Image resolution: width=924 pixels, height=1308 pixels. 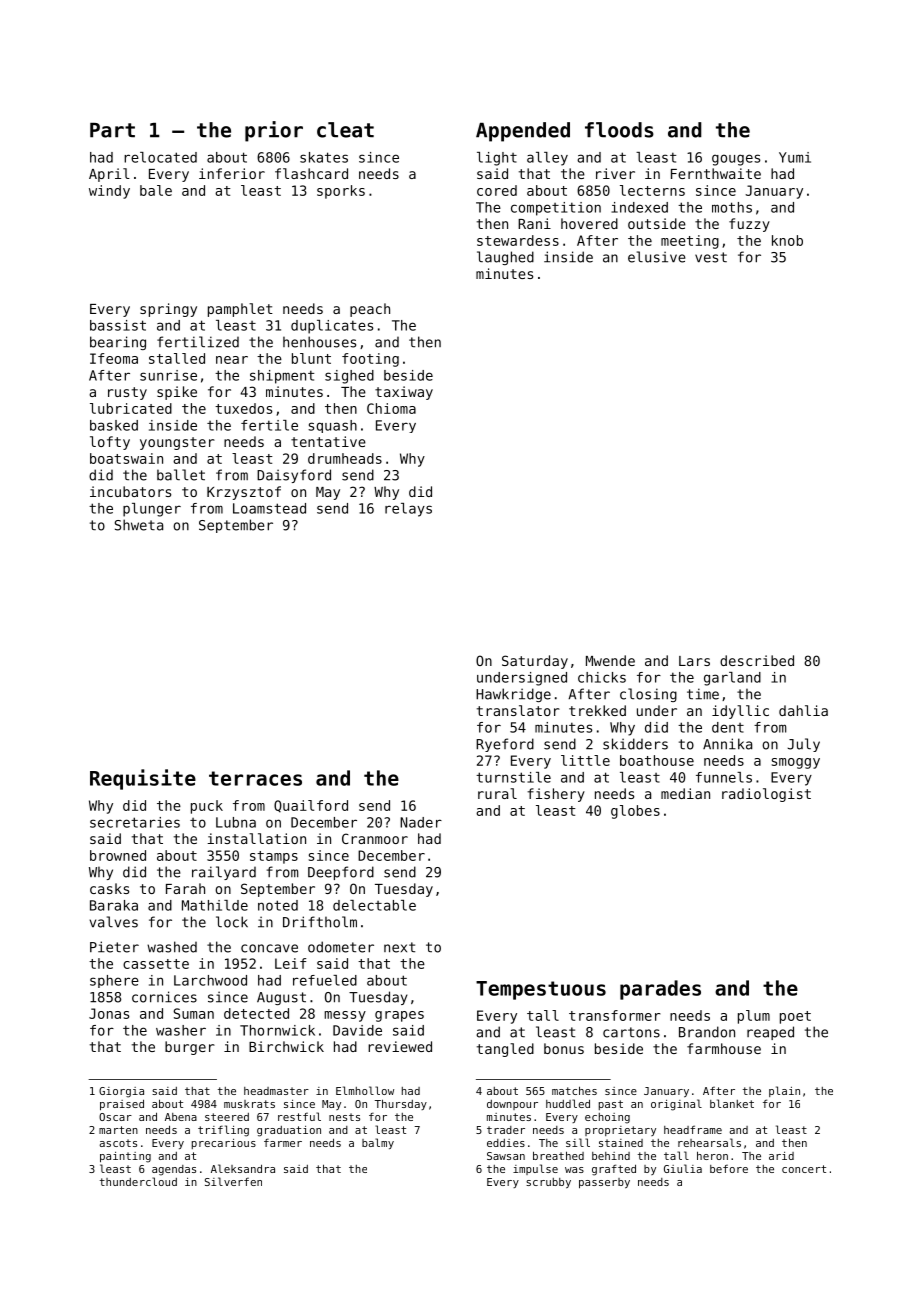 What do you see at coordinates (118, 325) in the screenshot?
I see `bassist` at bounding box center [118, 325].
